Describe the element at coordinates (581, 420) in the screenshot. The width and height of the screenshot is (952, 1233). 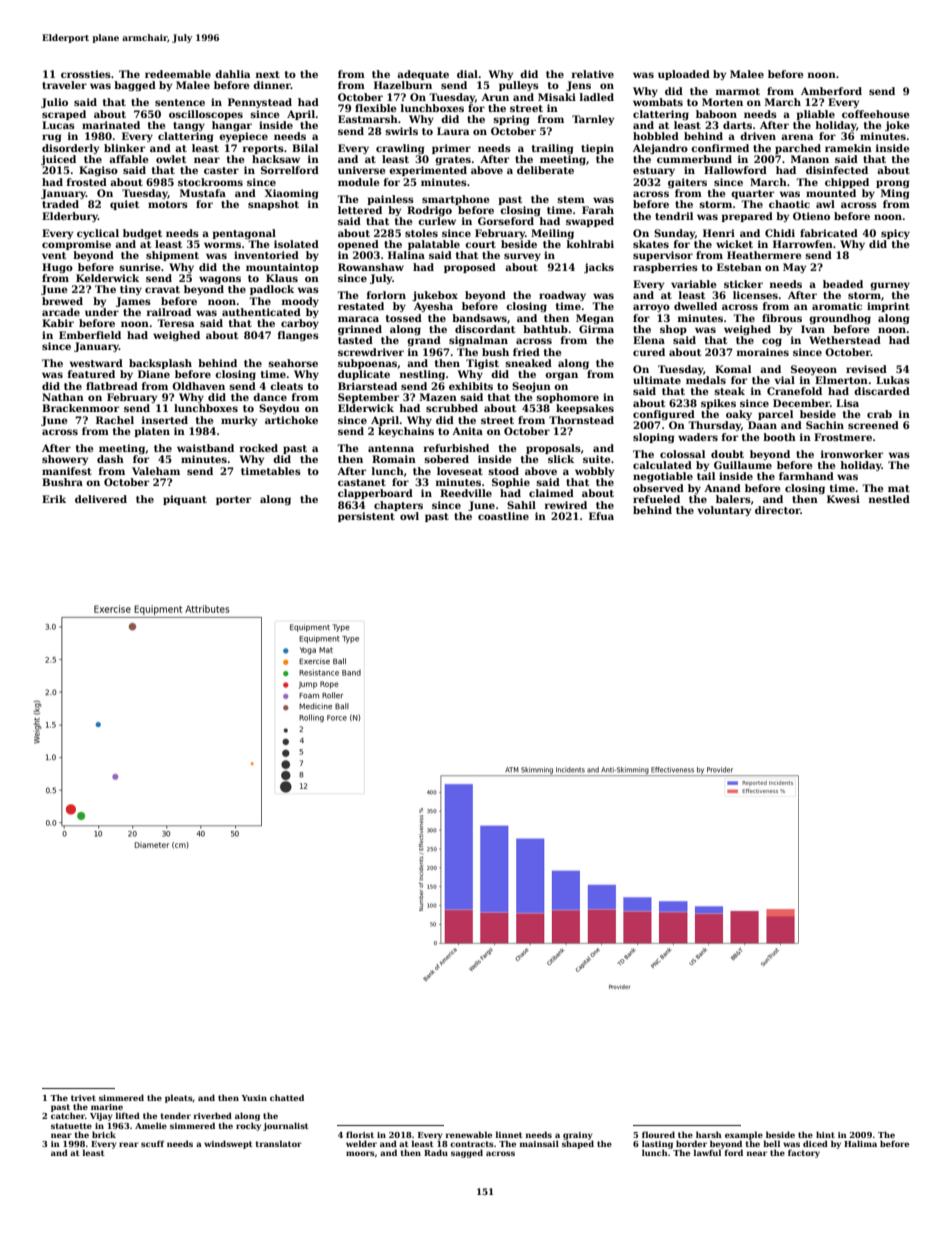
I see `Thornstead` at that location.
